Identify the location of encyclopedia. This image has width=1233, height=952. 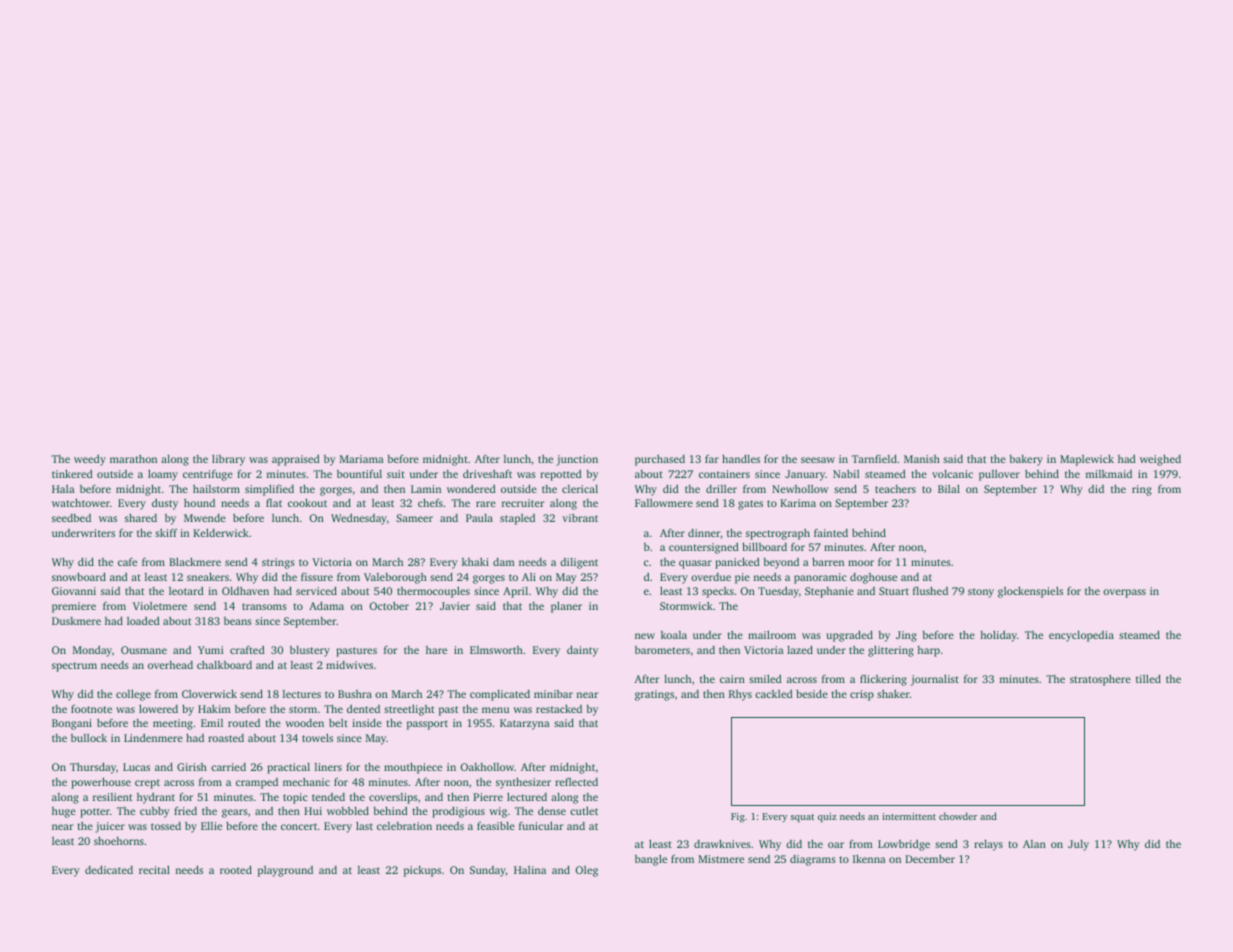
(1081, 636).
